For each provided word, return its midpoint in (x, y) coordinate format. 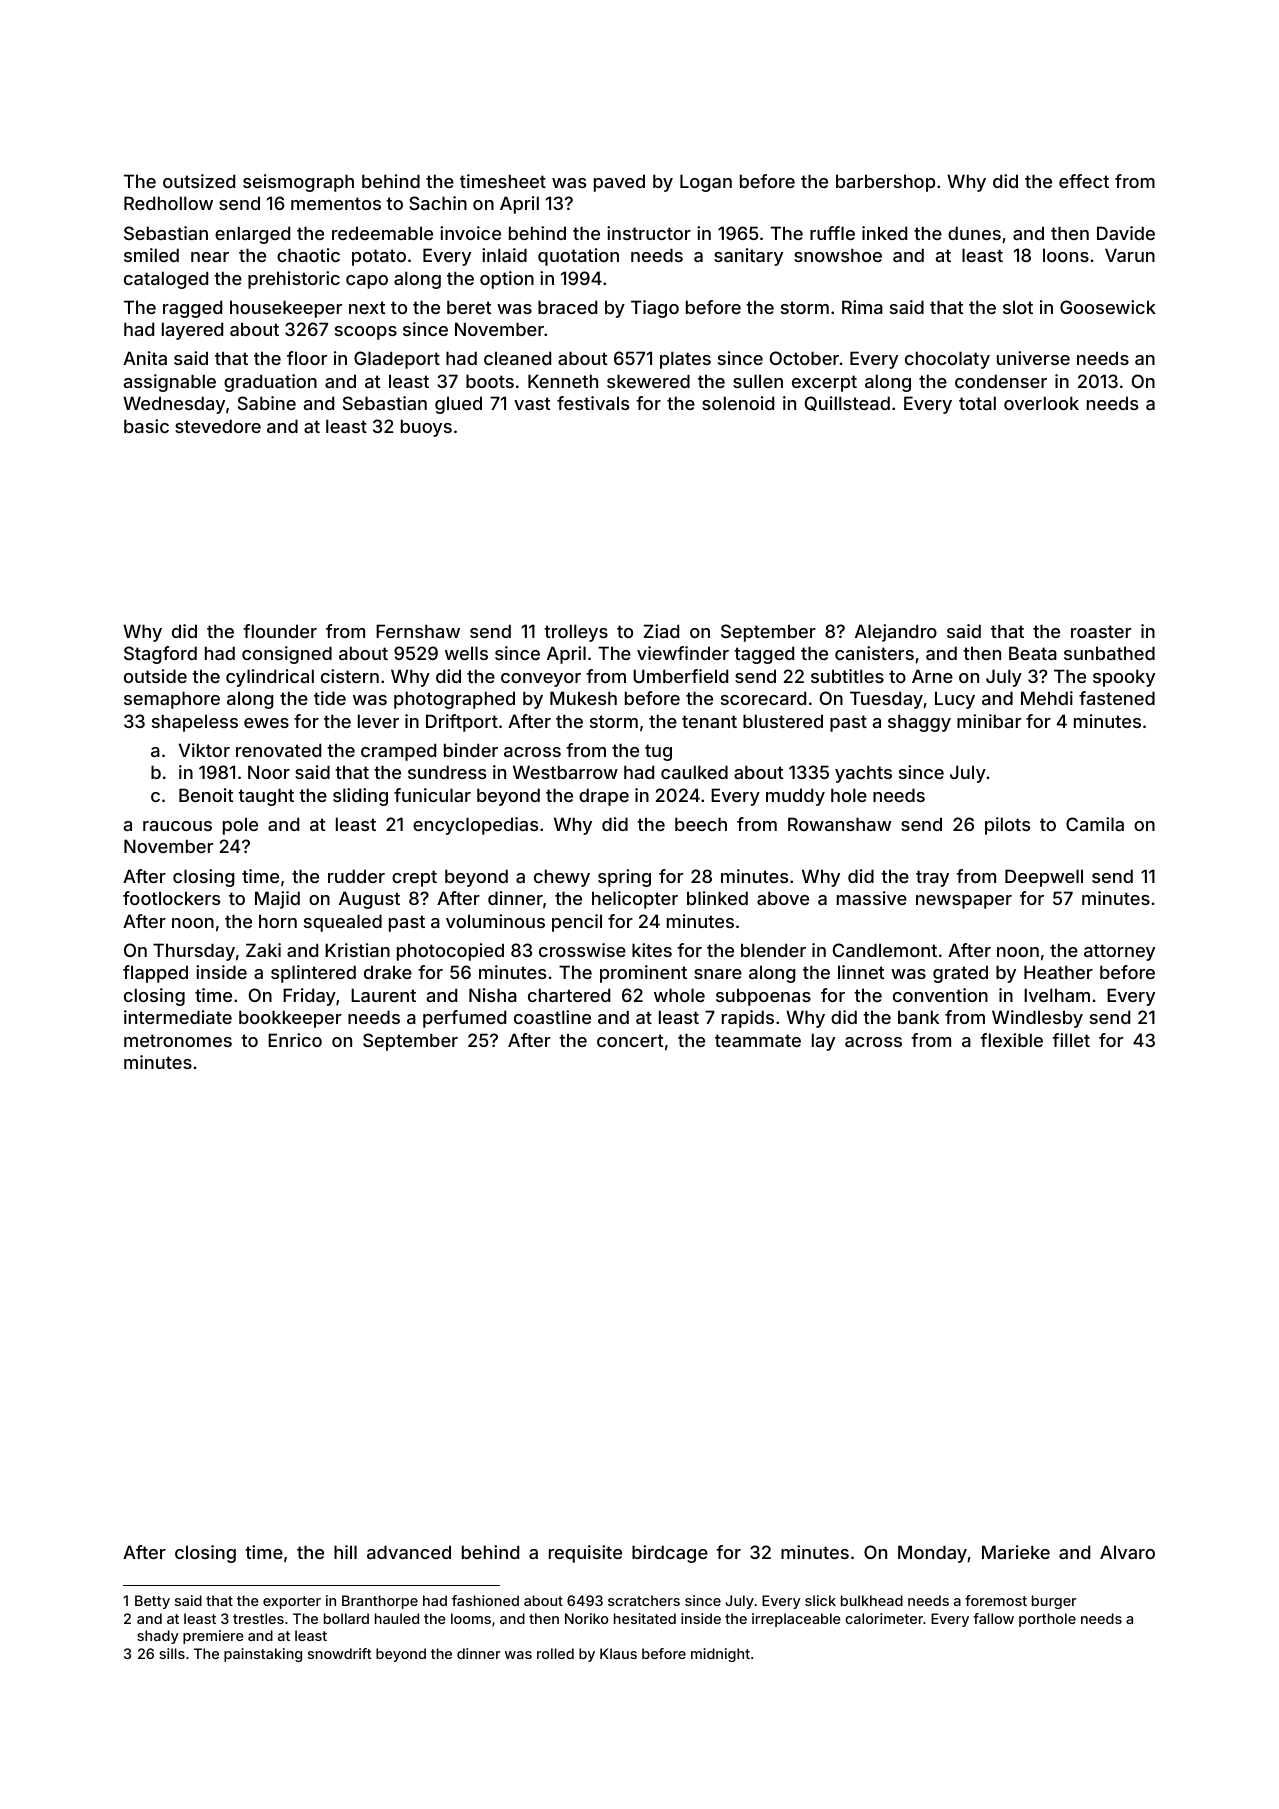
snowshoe (838, 255)
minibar (989, 721)
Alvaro (1127, 1552)
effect (1084, 181)
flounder (280, 631)
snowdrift (340, 1653)
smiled (151, 255)
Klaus (618, 1653)
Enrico (295, 1040)
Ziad (661, 631)
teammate (758, 1040)
